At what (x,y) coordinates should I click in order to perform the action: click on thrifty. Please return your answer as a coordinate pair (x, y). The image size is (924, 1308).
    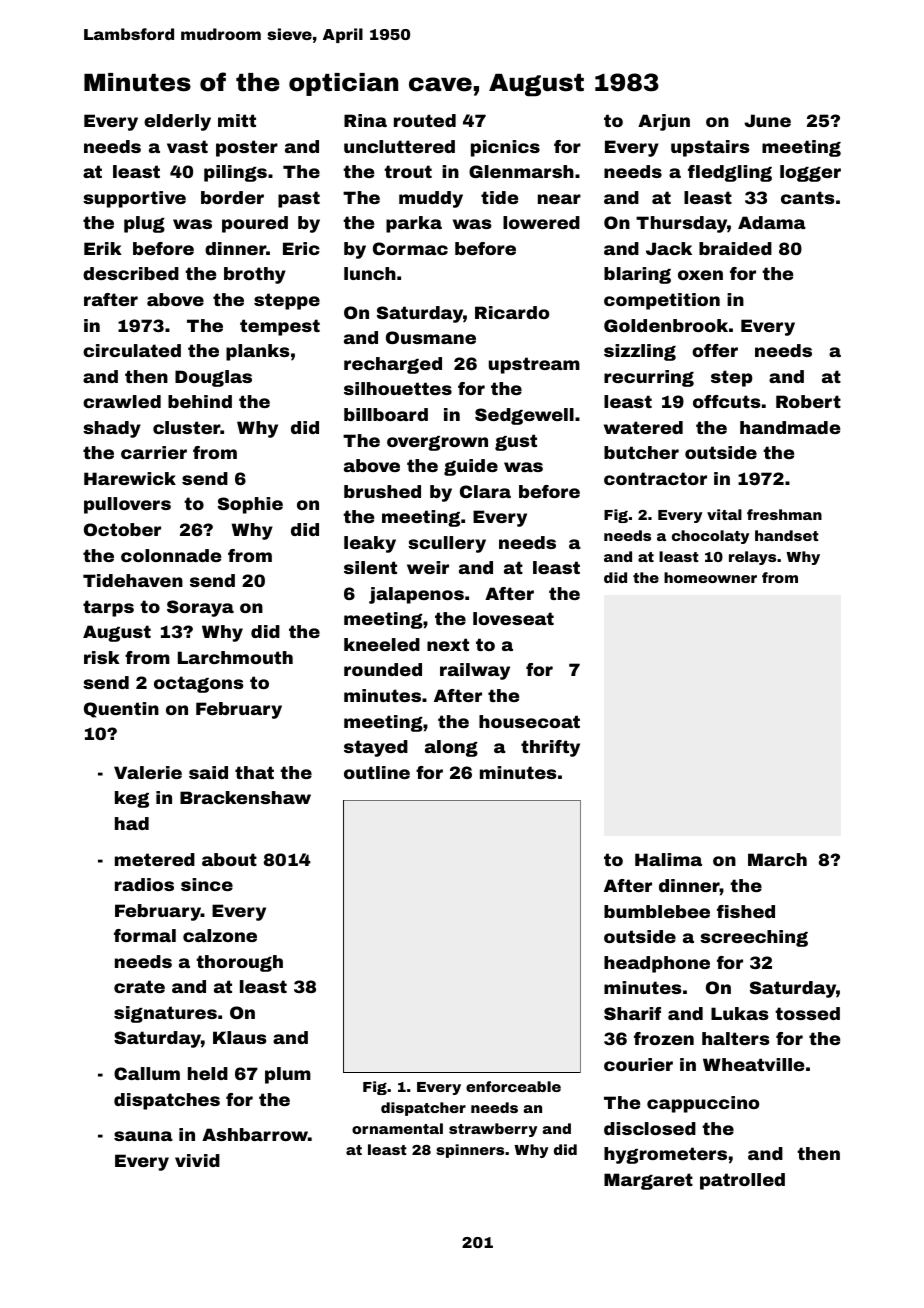
    Looking at the image, I should click on (550, 748).
